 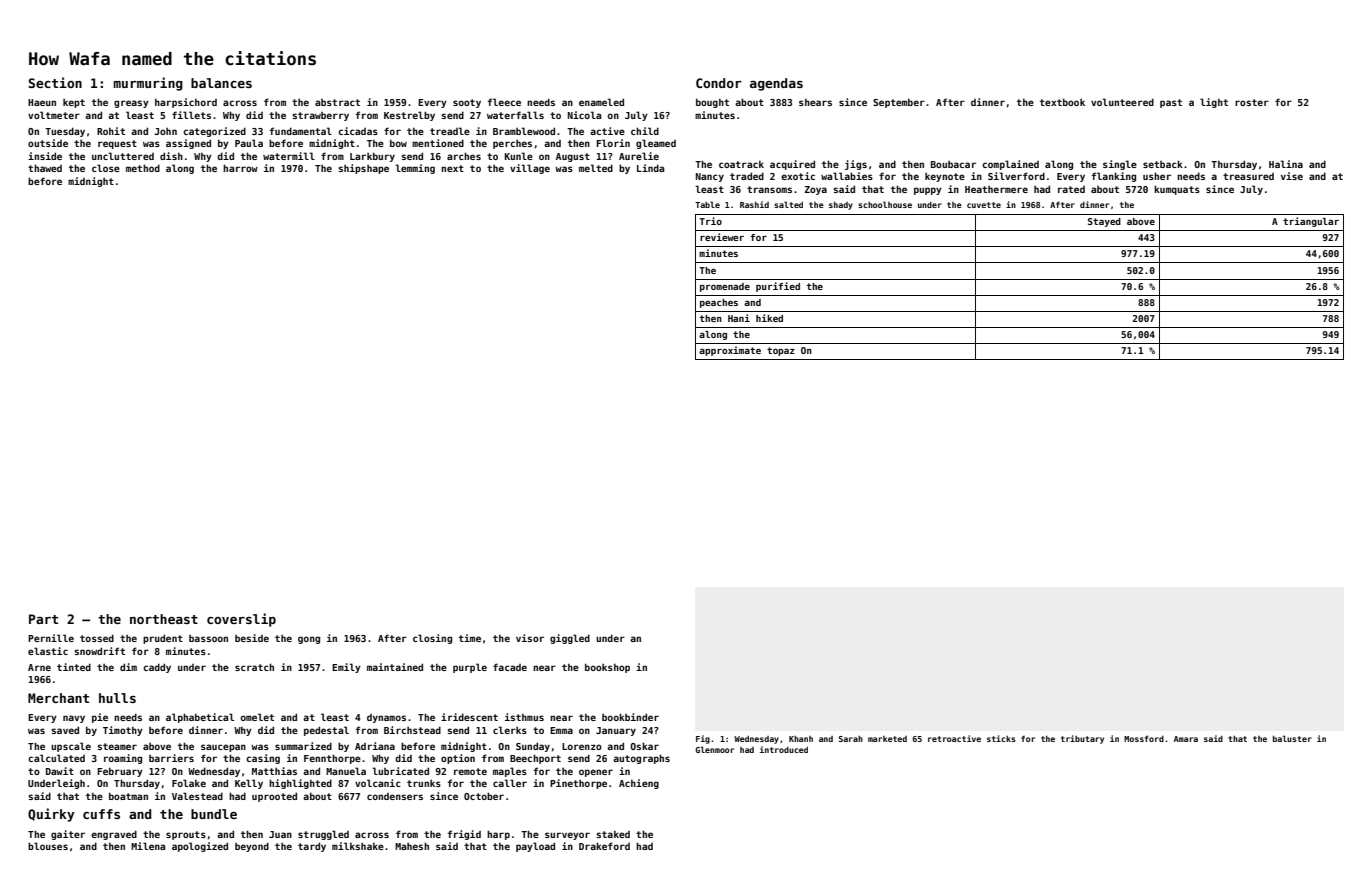 What do you see at coordinates (249, 784) in the image?
I see `Kelly` at bounding box center [249, 784].
